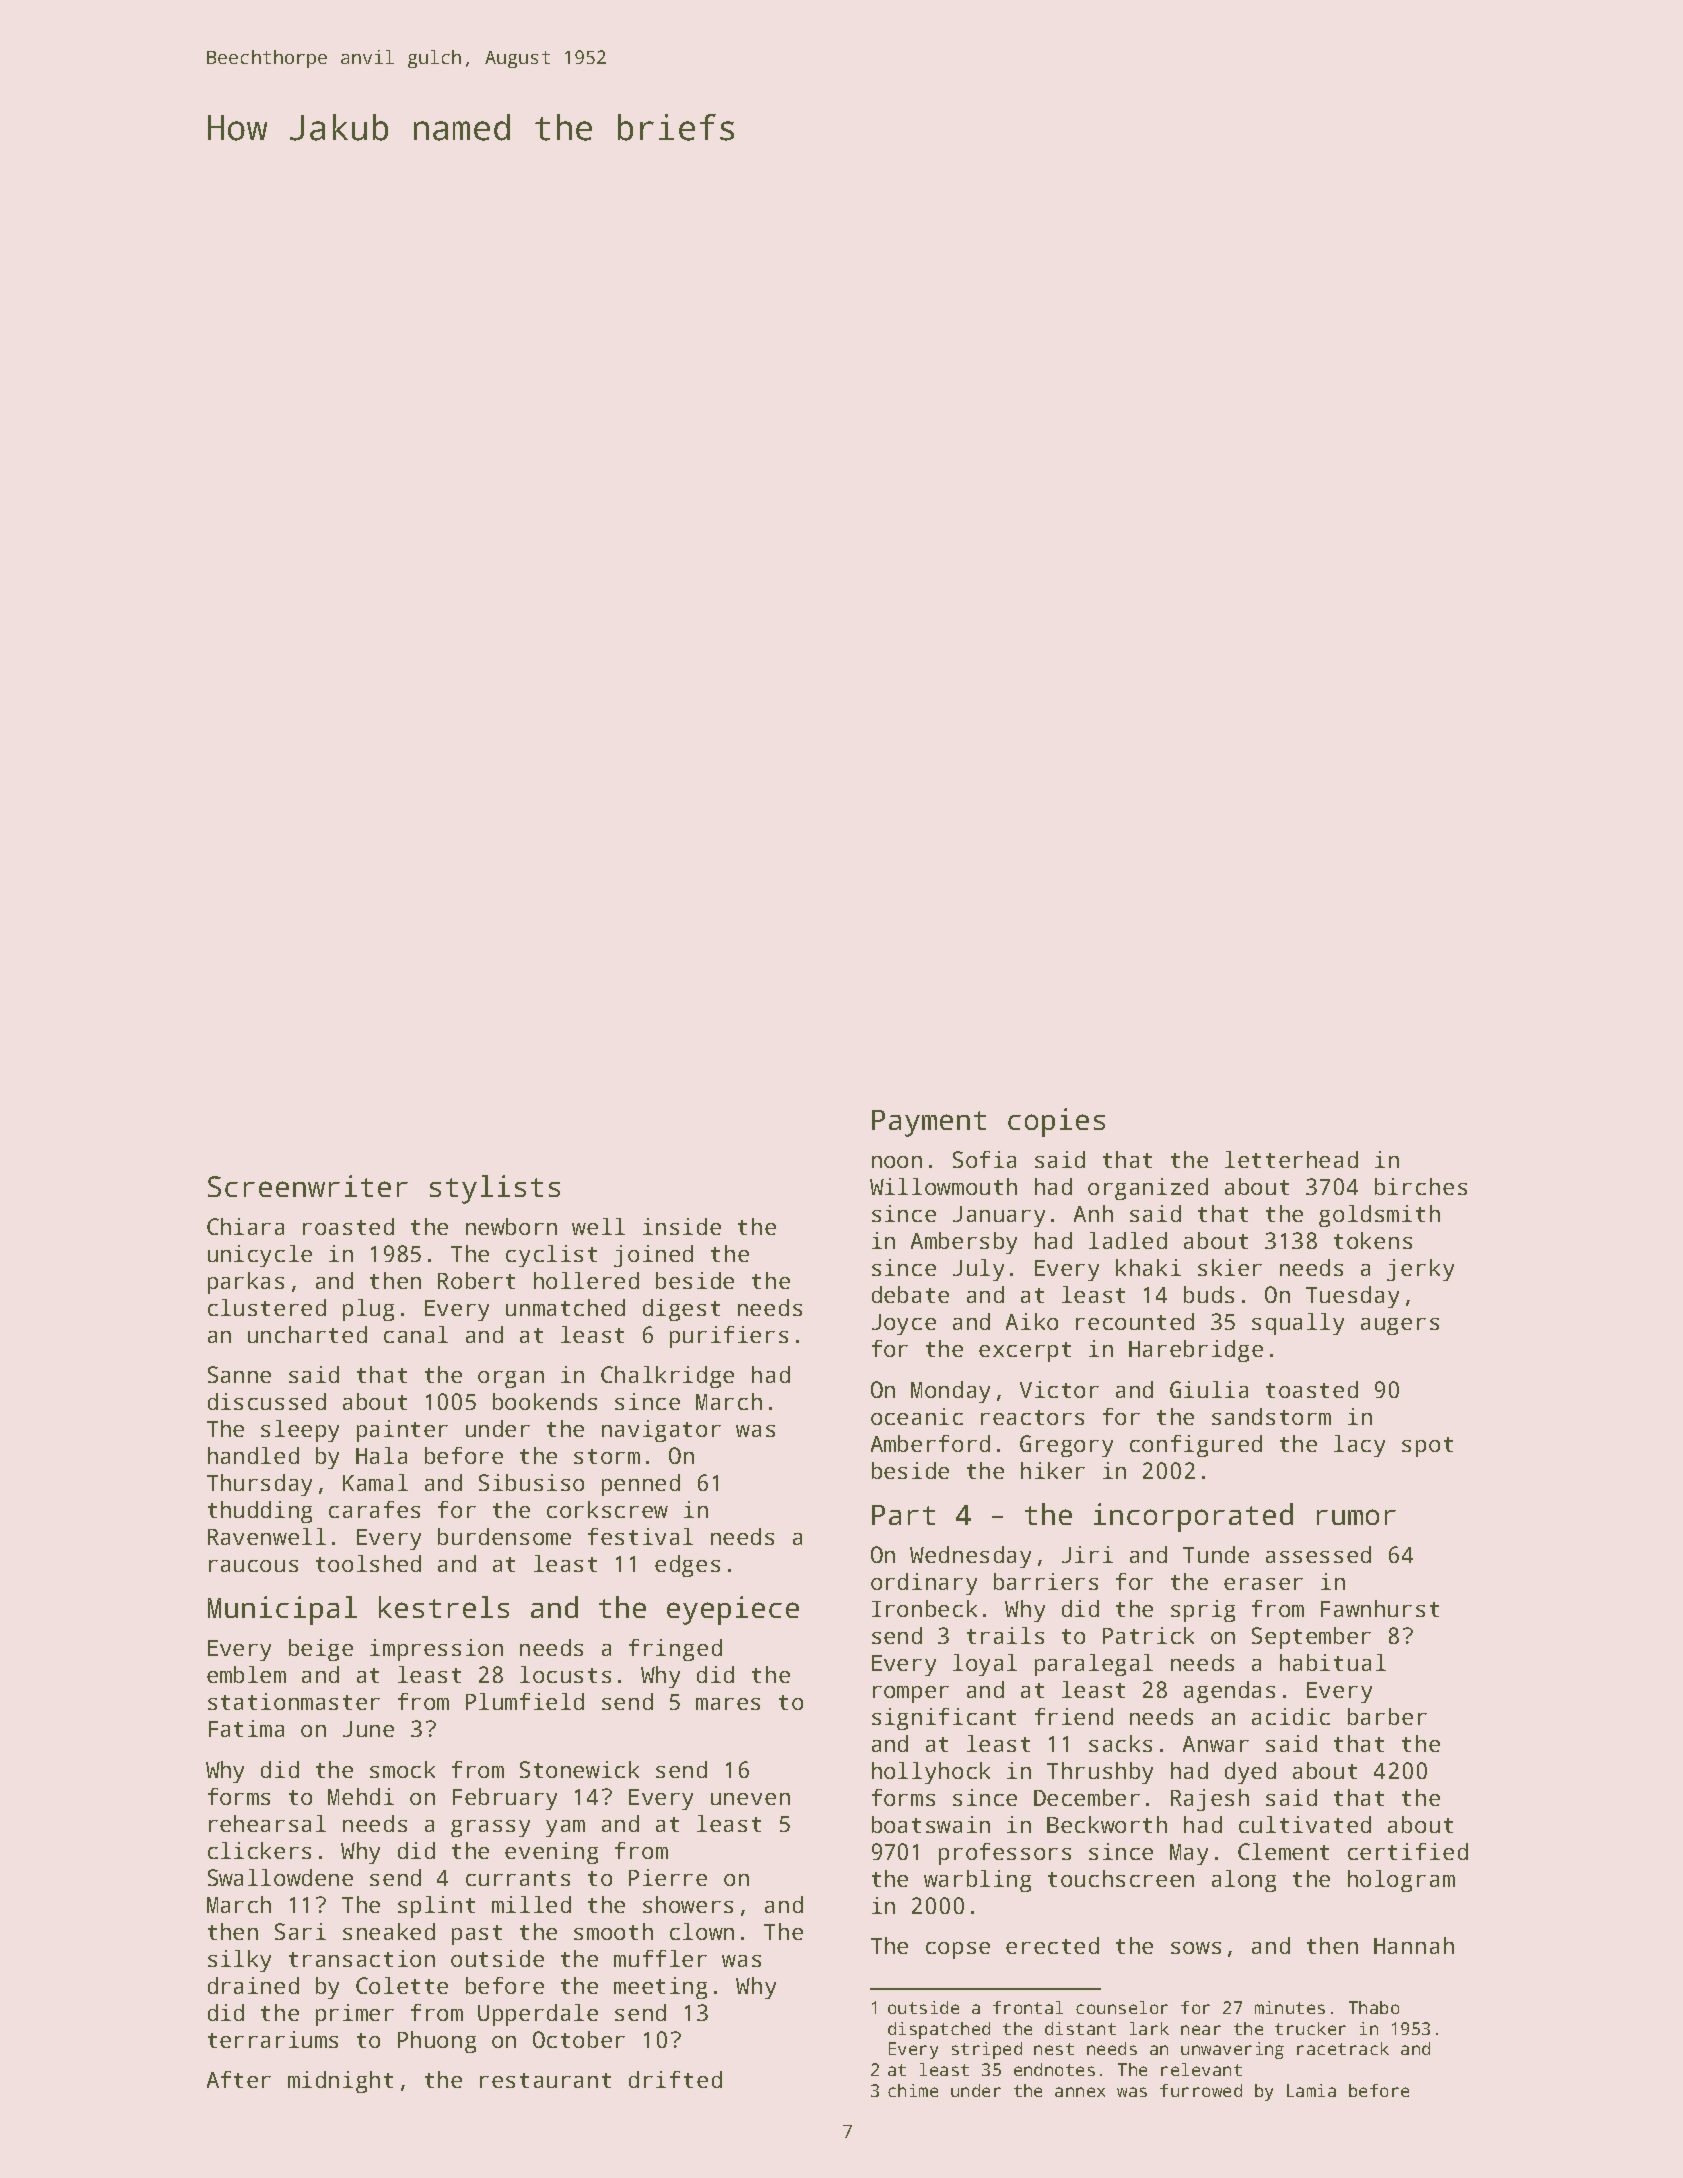  I want to click on Monday, so click(950, 1392).
